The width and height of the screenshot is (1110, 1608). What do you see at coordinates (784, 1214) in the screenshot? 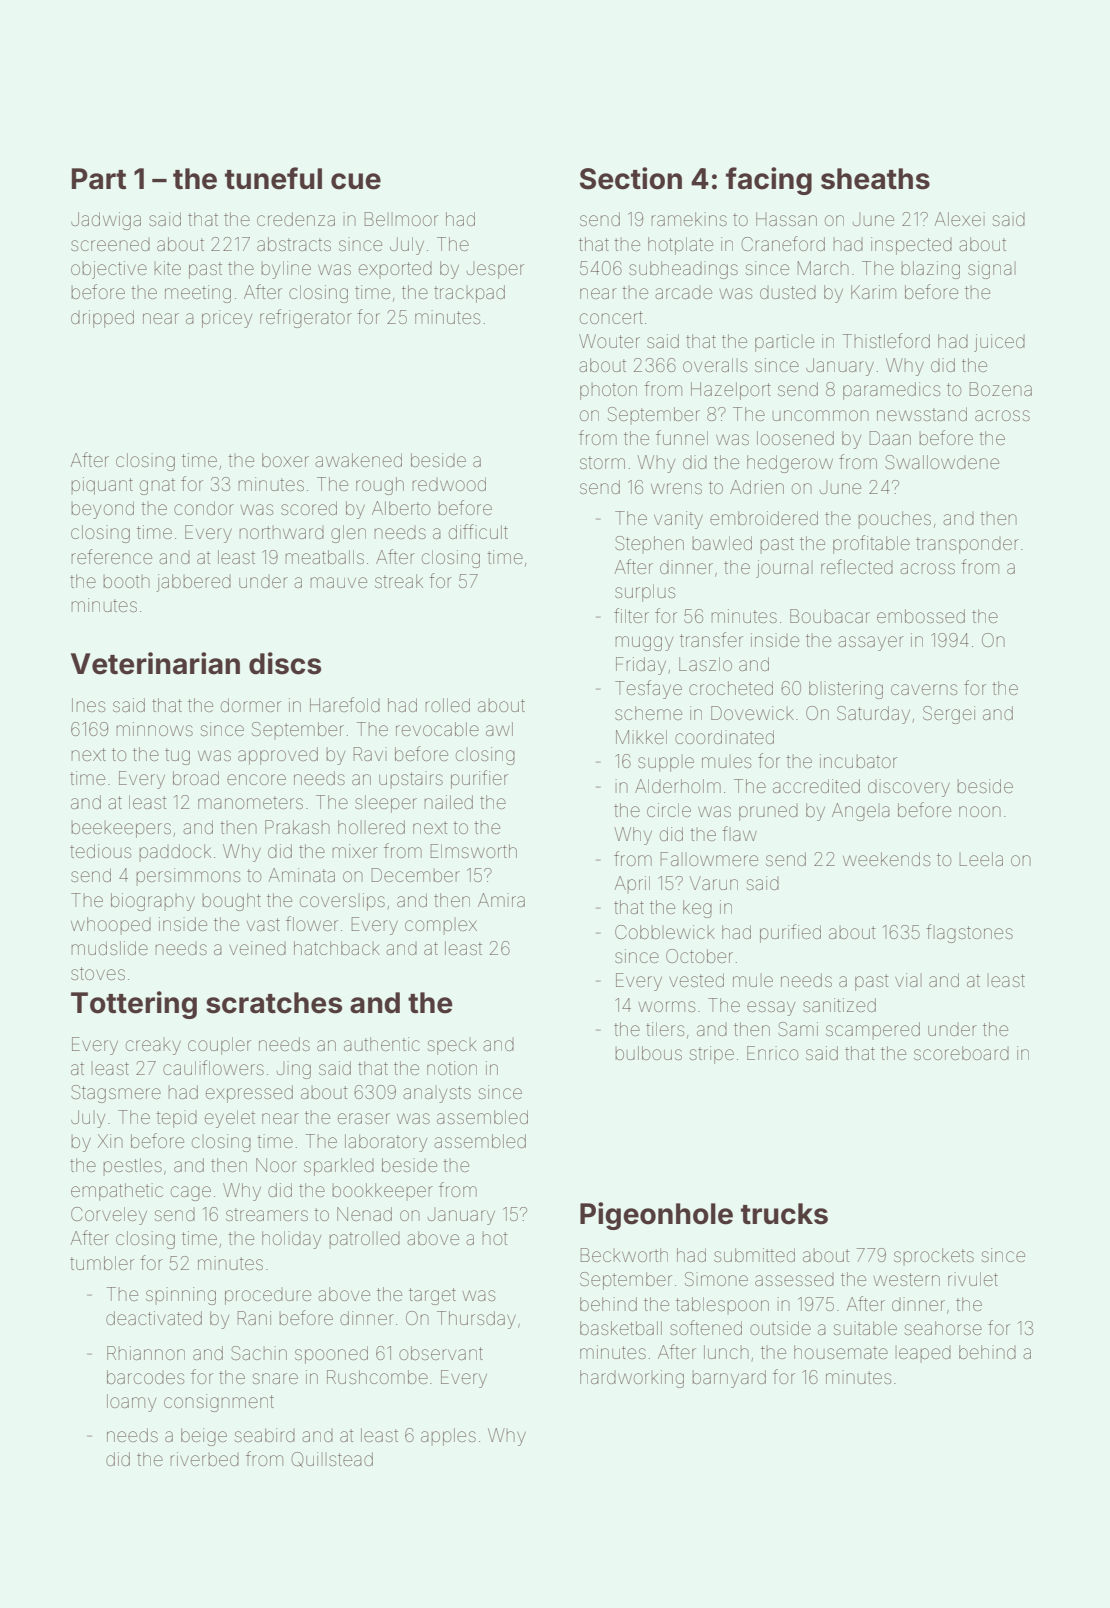
I see `trucks` at bounding box center [784, 1214].
